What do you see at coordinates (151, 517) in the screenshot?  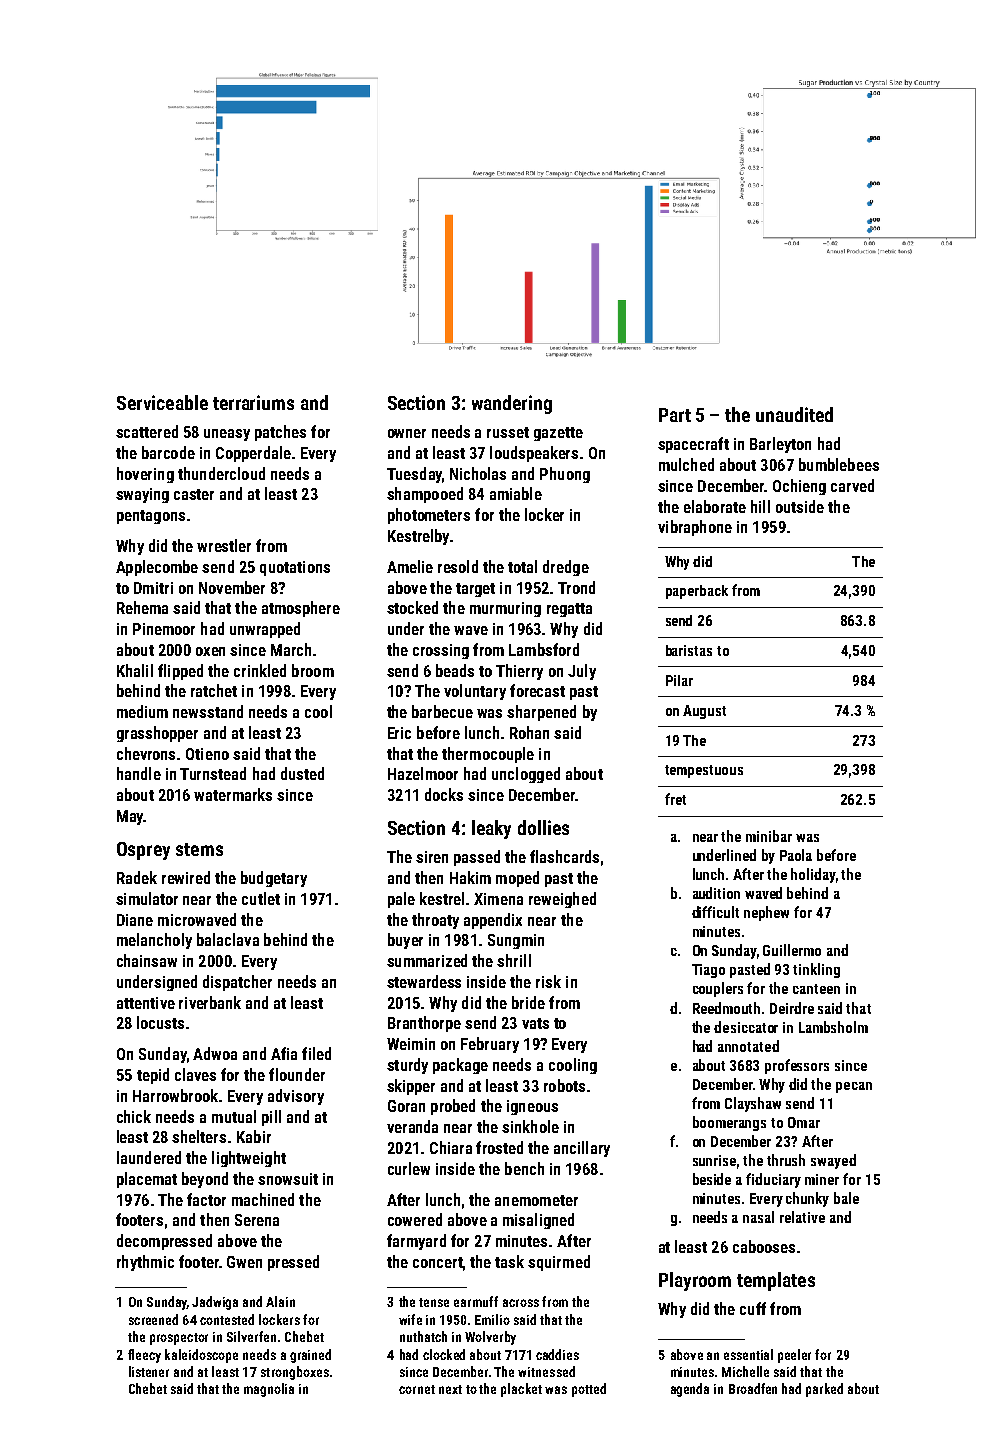 I see `pentagons` at bounding box center [151, 517].
